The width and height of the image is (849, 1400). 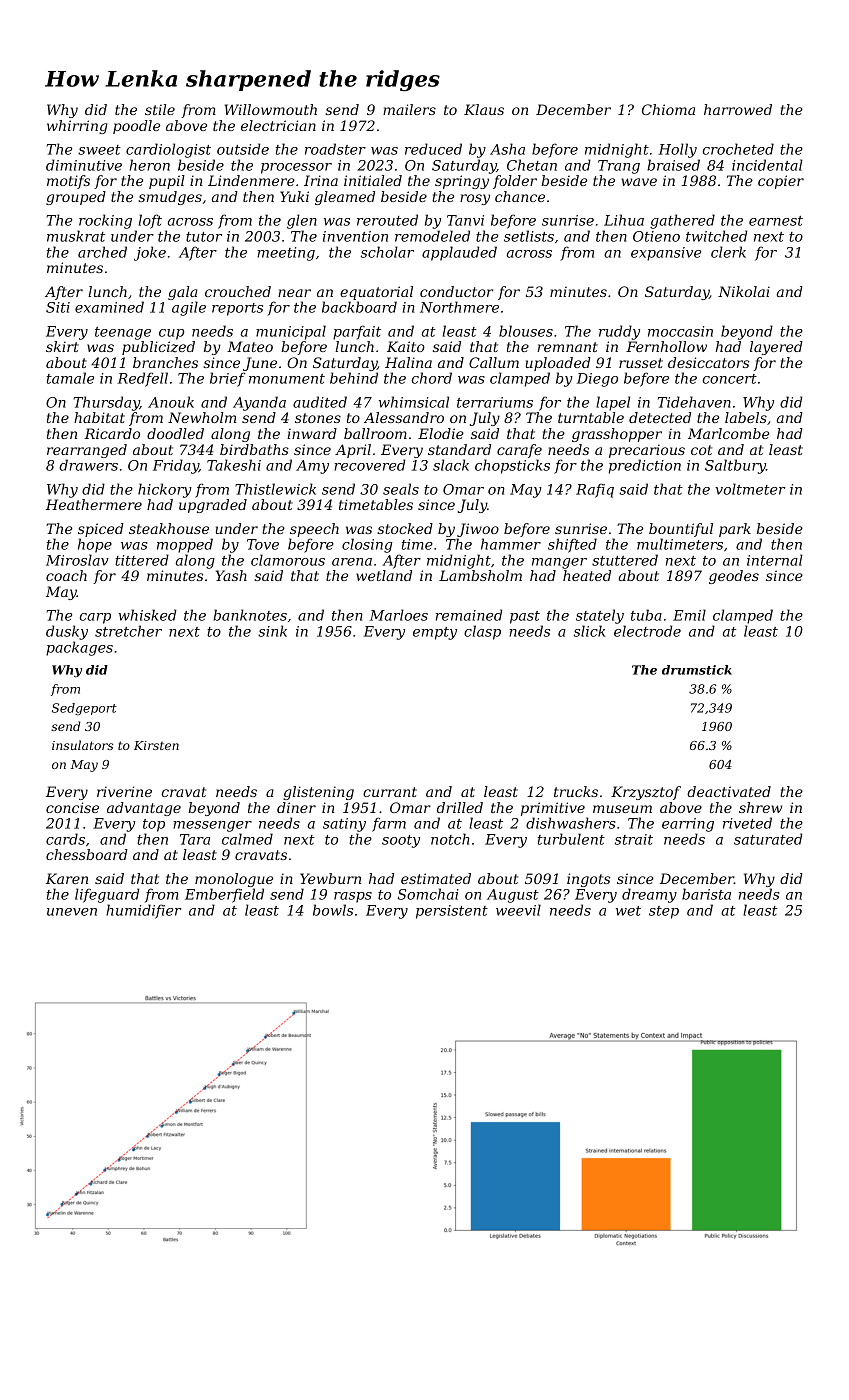 I want to click on Rafiq, so click(x=595, y=490).
